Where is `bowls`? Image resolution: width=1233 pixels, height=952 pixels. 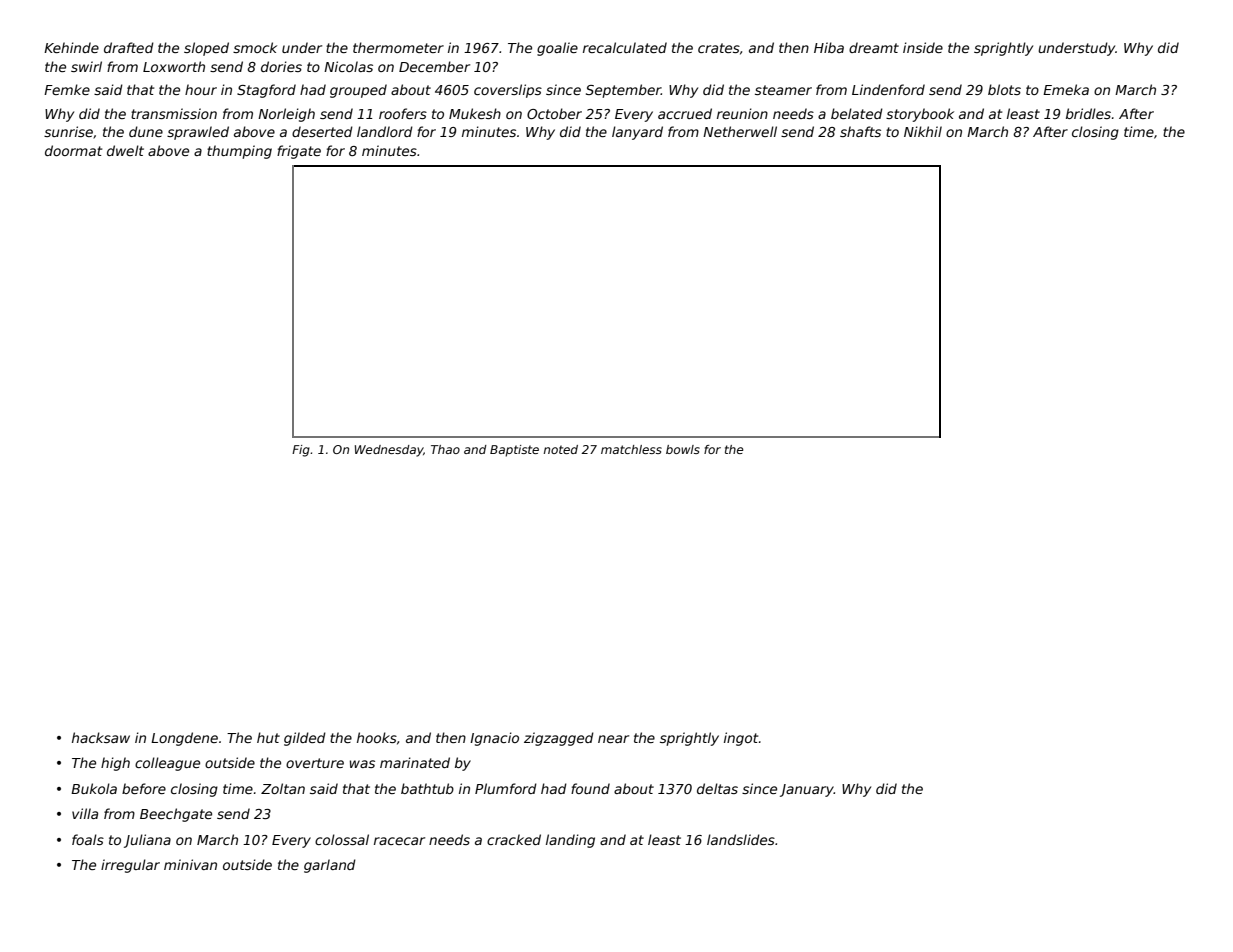 bowls is located at coordinates (683, 449).
